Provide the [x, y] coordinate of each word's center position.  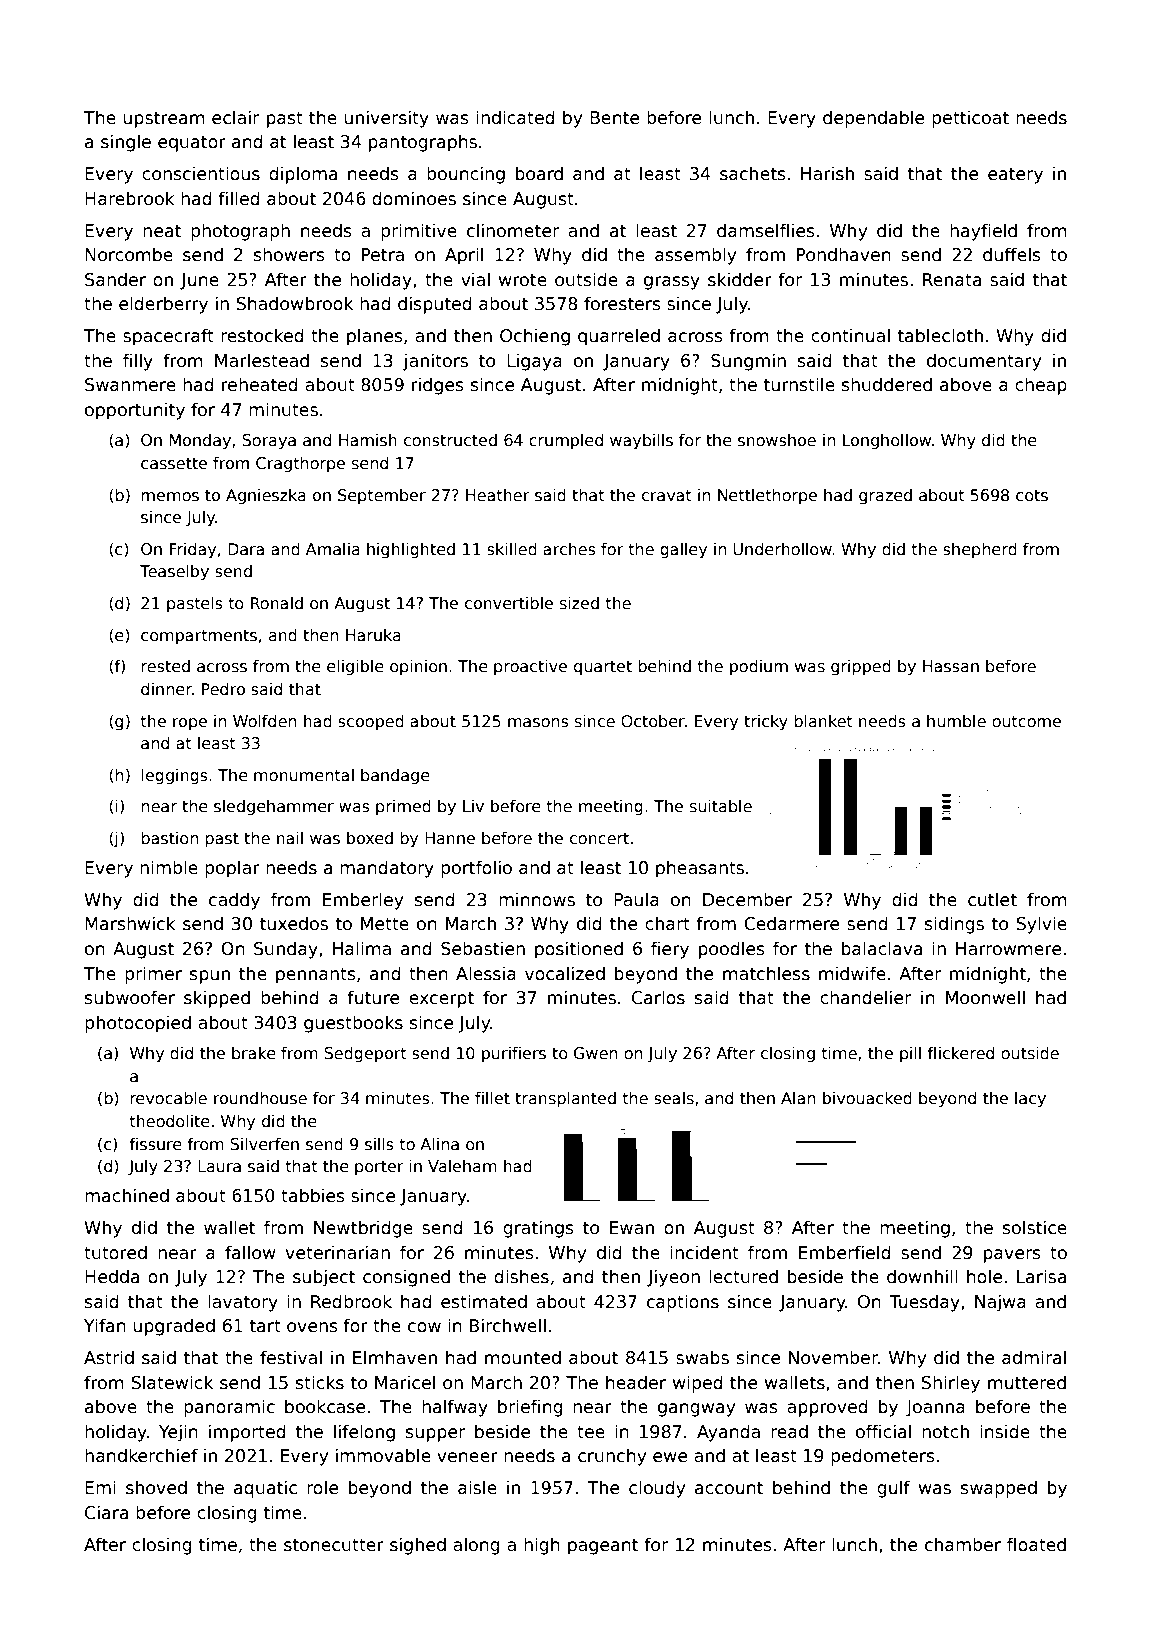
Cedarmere [791, 923]
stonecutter [334, 1545]
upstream [164, 120]
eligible [355, 667]
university [386, 119]
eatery [1015, 176]
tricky [766, 723]
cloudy [657, 1489]
